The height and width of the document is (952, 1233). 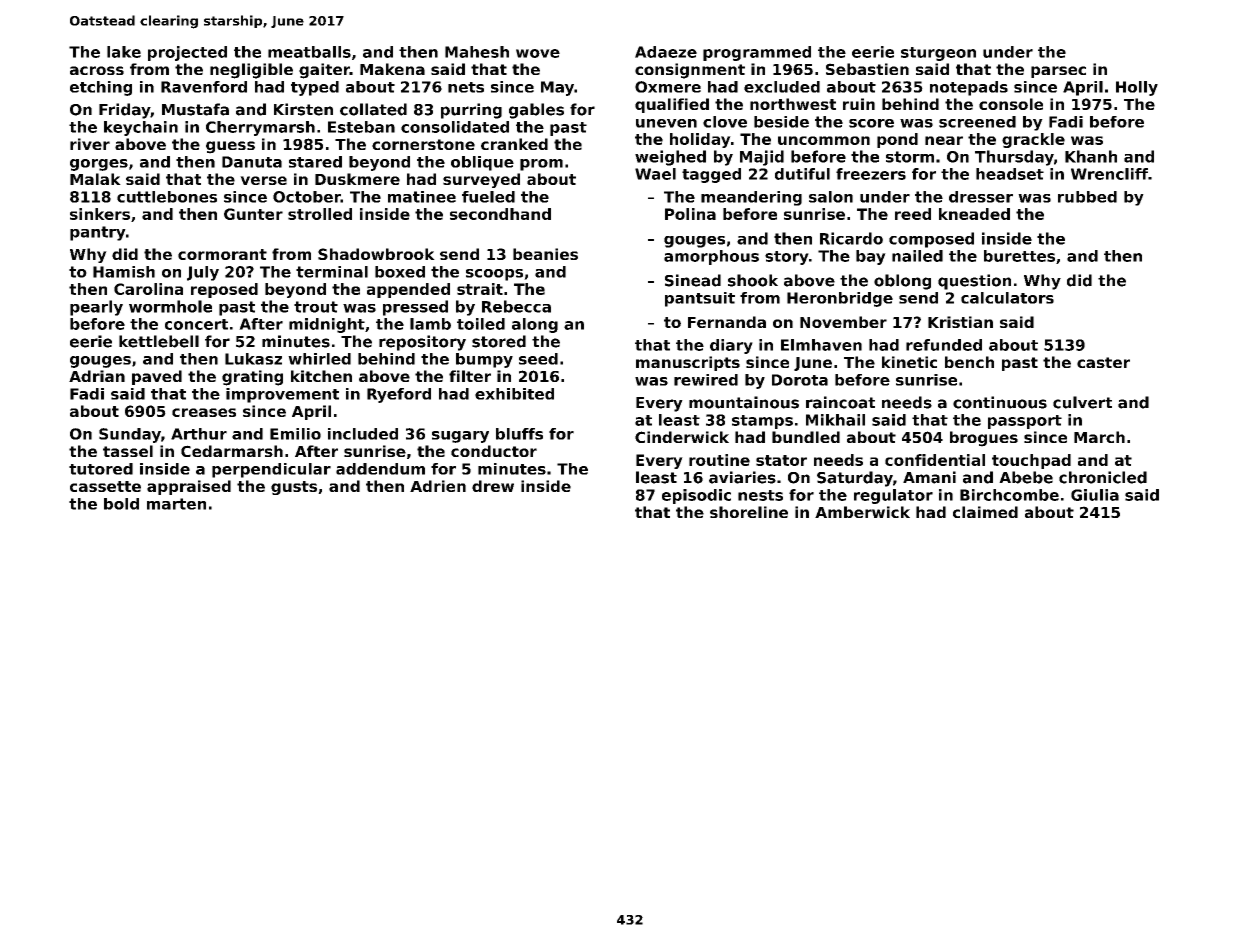 I want to click on pearly, so click(x=96, y=308).
